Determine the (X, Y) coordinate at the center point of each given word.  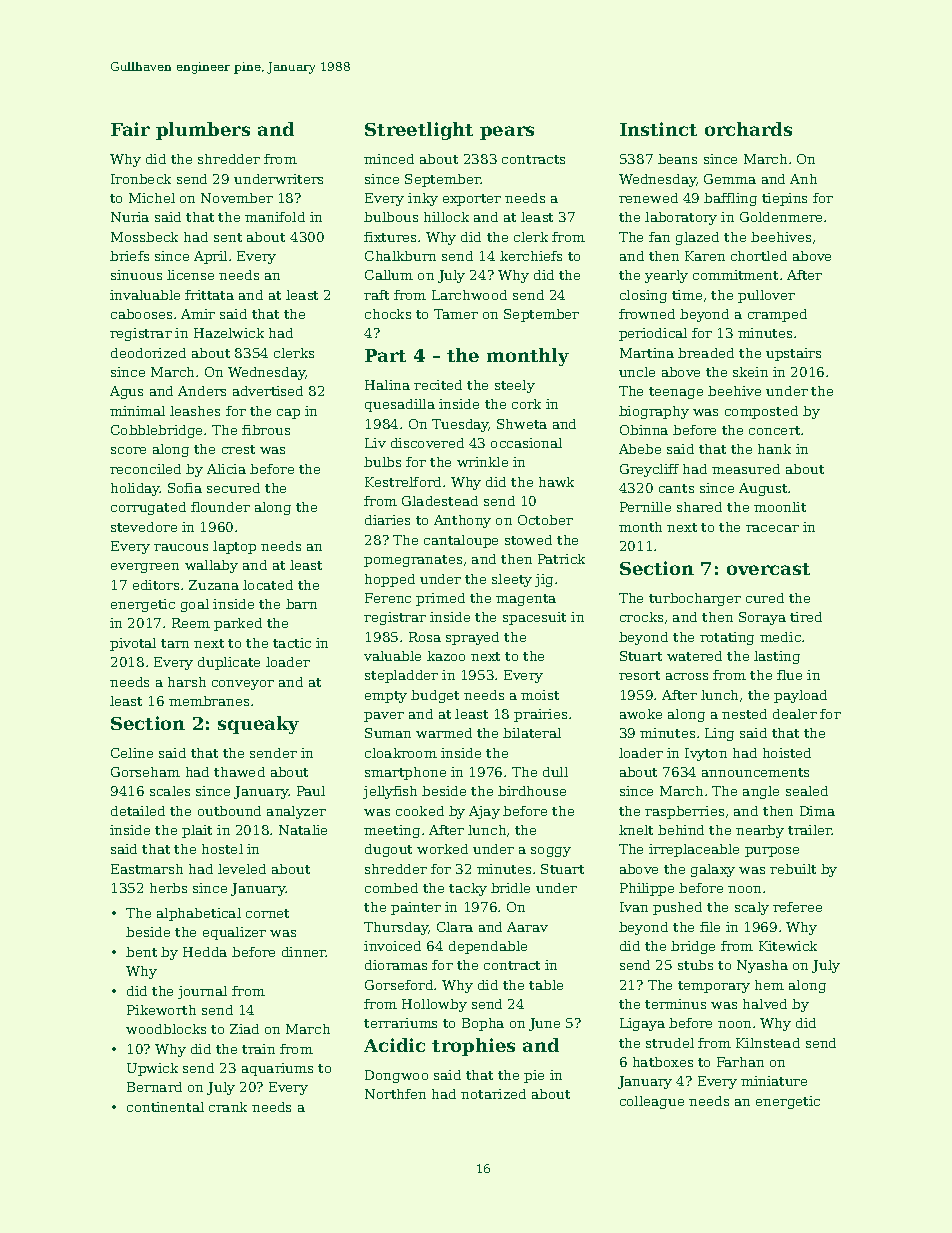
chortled (759, 256)
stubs (695, 965)
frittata (209, 295)
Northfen (395, 1094)
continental (165, 1107)
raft (376, 295)
